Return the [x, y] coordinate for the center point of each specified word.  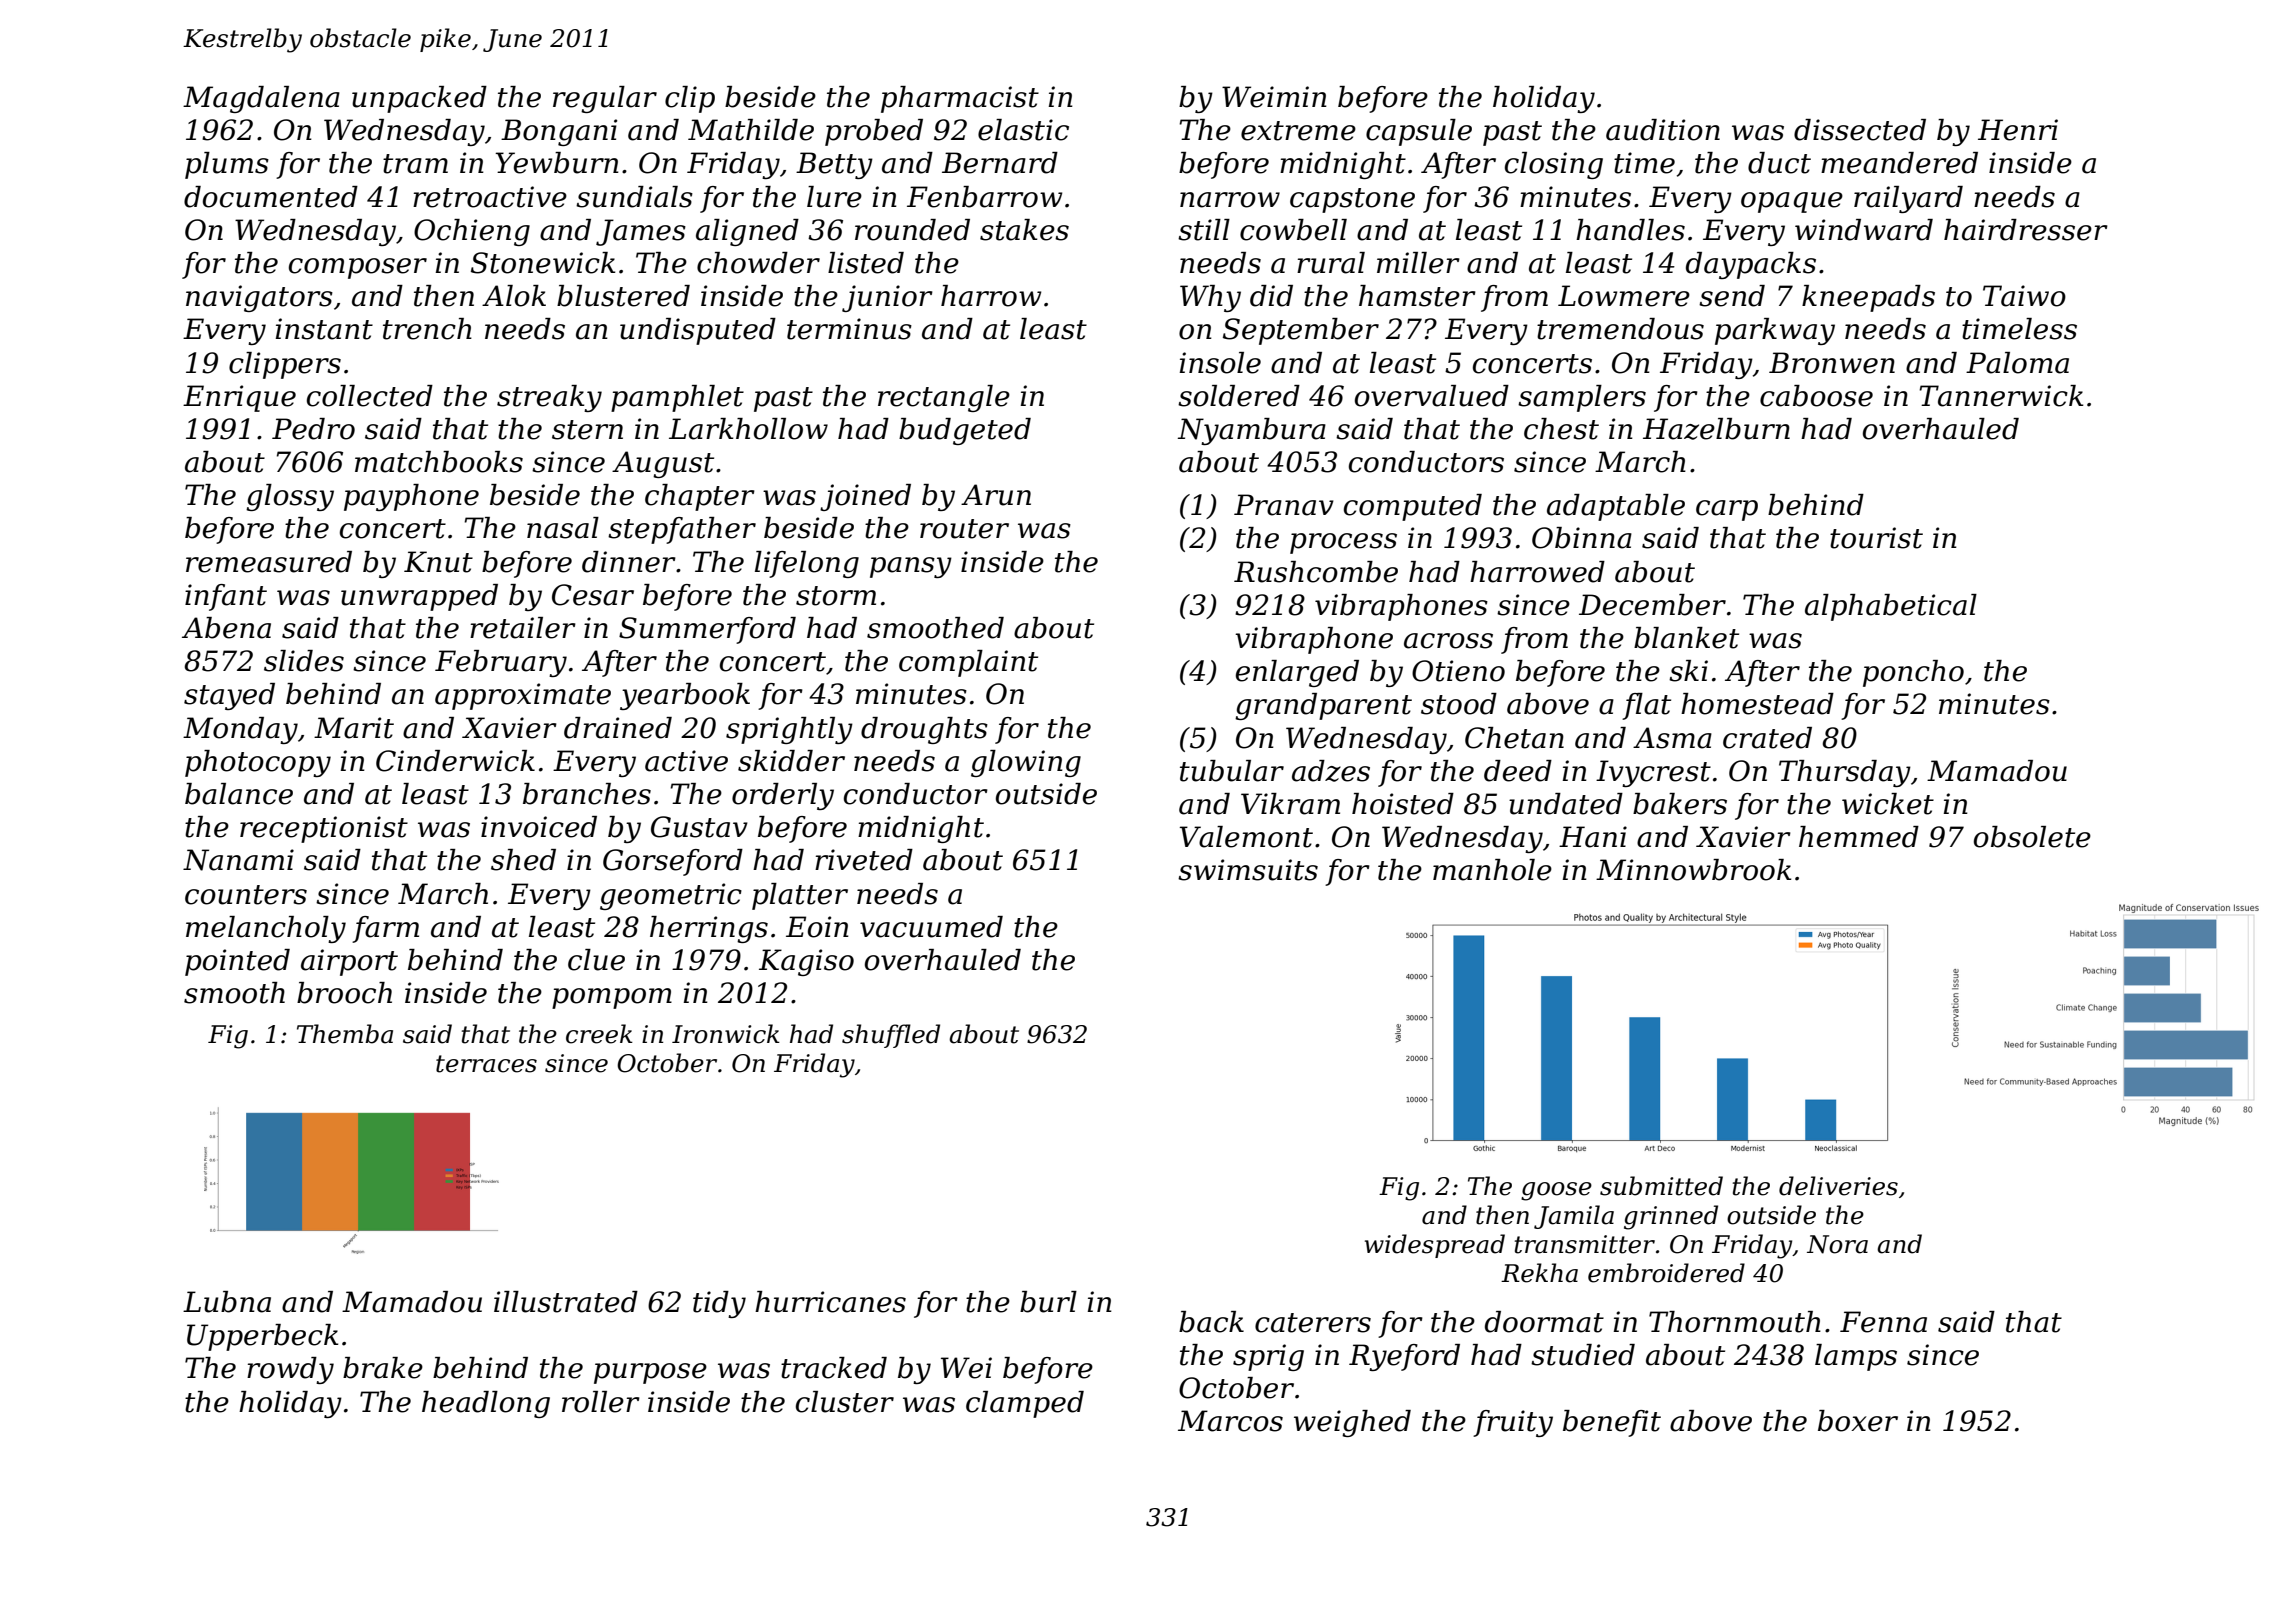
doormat [1544, 1322]
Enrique [239, 398]
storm [836, 596]
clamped [1025, 1404]
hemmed [1859, 837]
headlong [486, 1404]
